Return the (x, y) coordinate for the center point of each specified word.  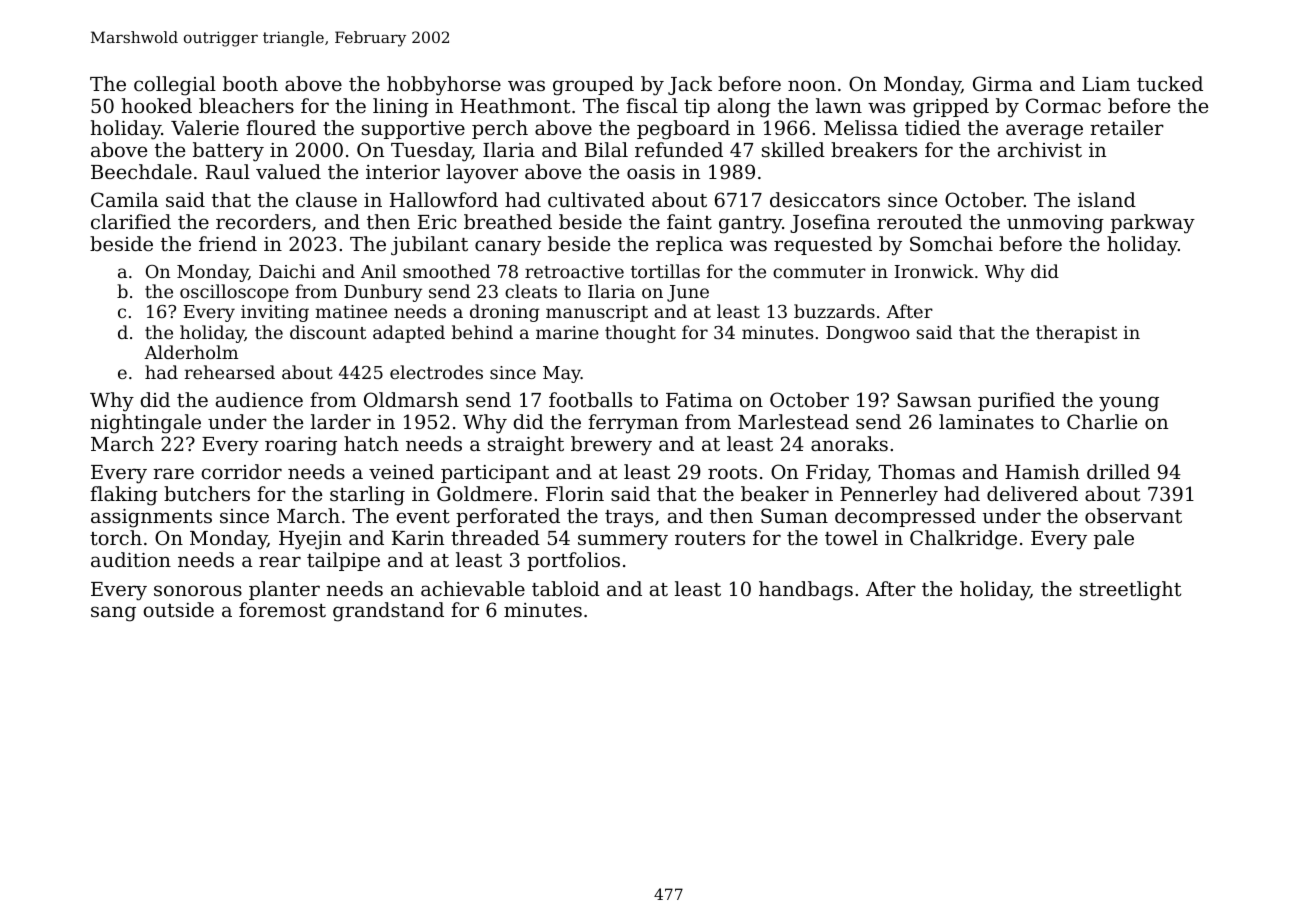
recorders (263, 221)
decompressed (905, 517)
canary (508, 248)
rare (173, 473)
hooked (157, 105)
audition (131, 559)
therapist (1076, 334)
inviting (275, 313)
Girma (1003, 83)
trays (629, 519)
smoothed (446, 271)
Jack (690, 85)
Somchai (951, 243)
